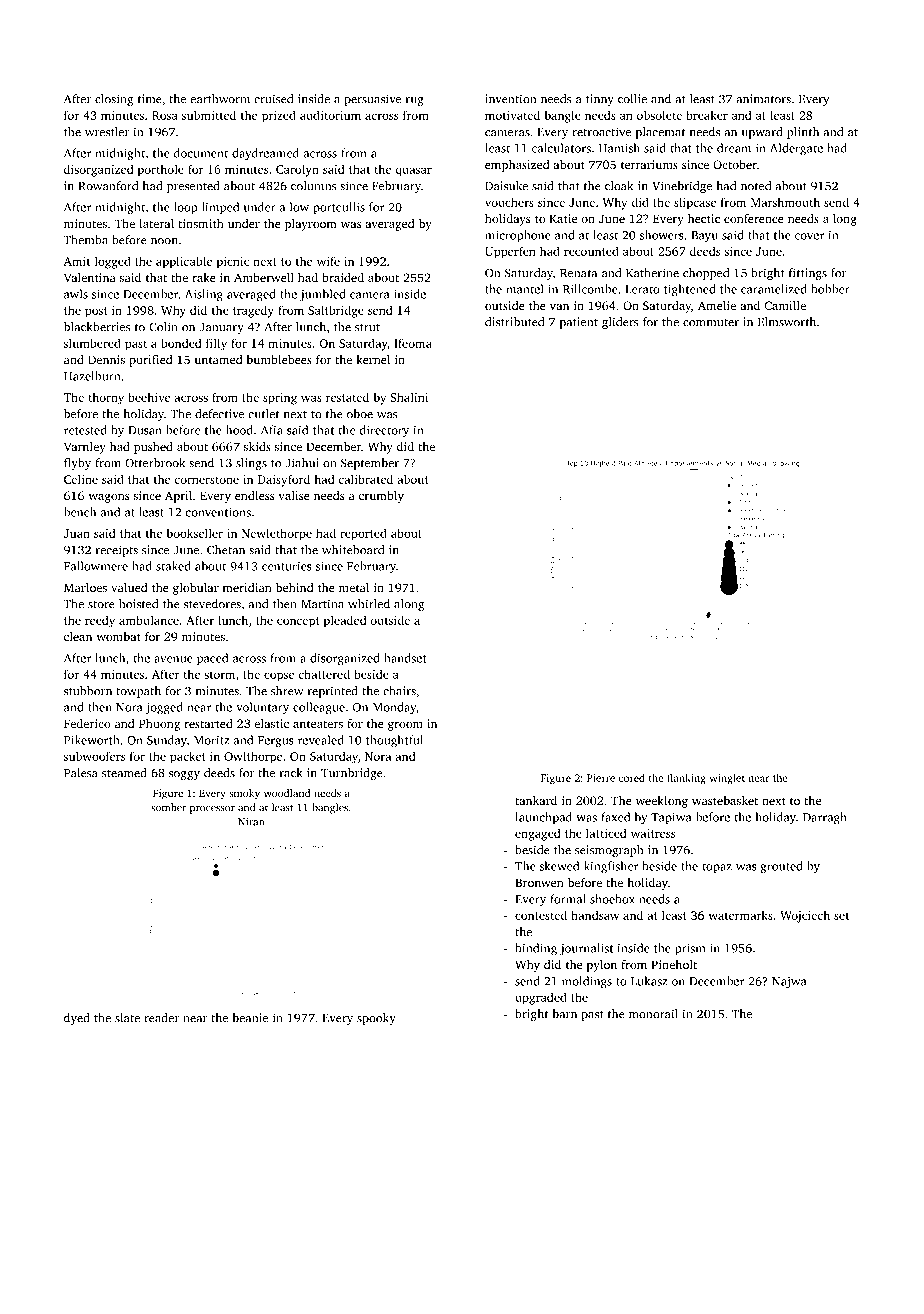 This document has height=1314, width=924. What do you see at coordinates (632, 99) in the document?
I see `collie` at bounding box center [632, 99].
